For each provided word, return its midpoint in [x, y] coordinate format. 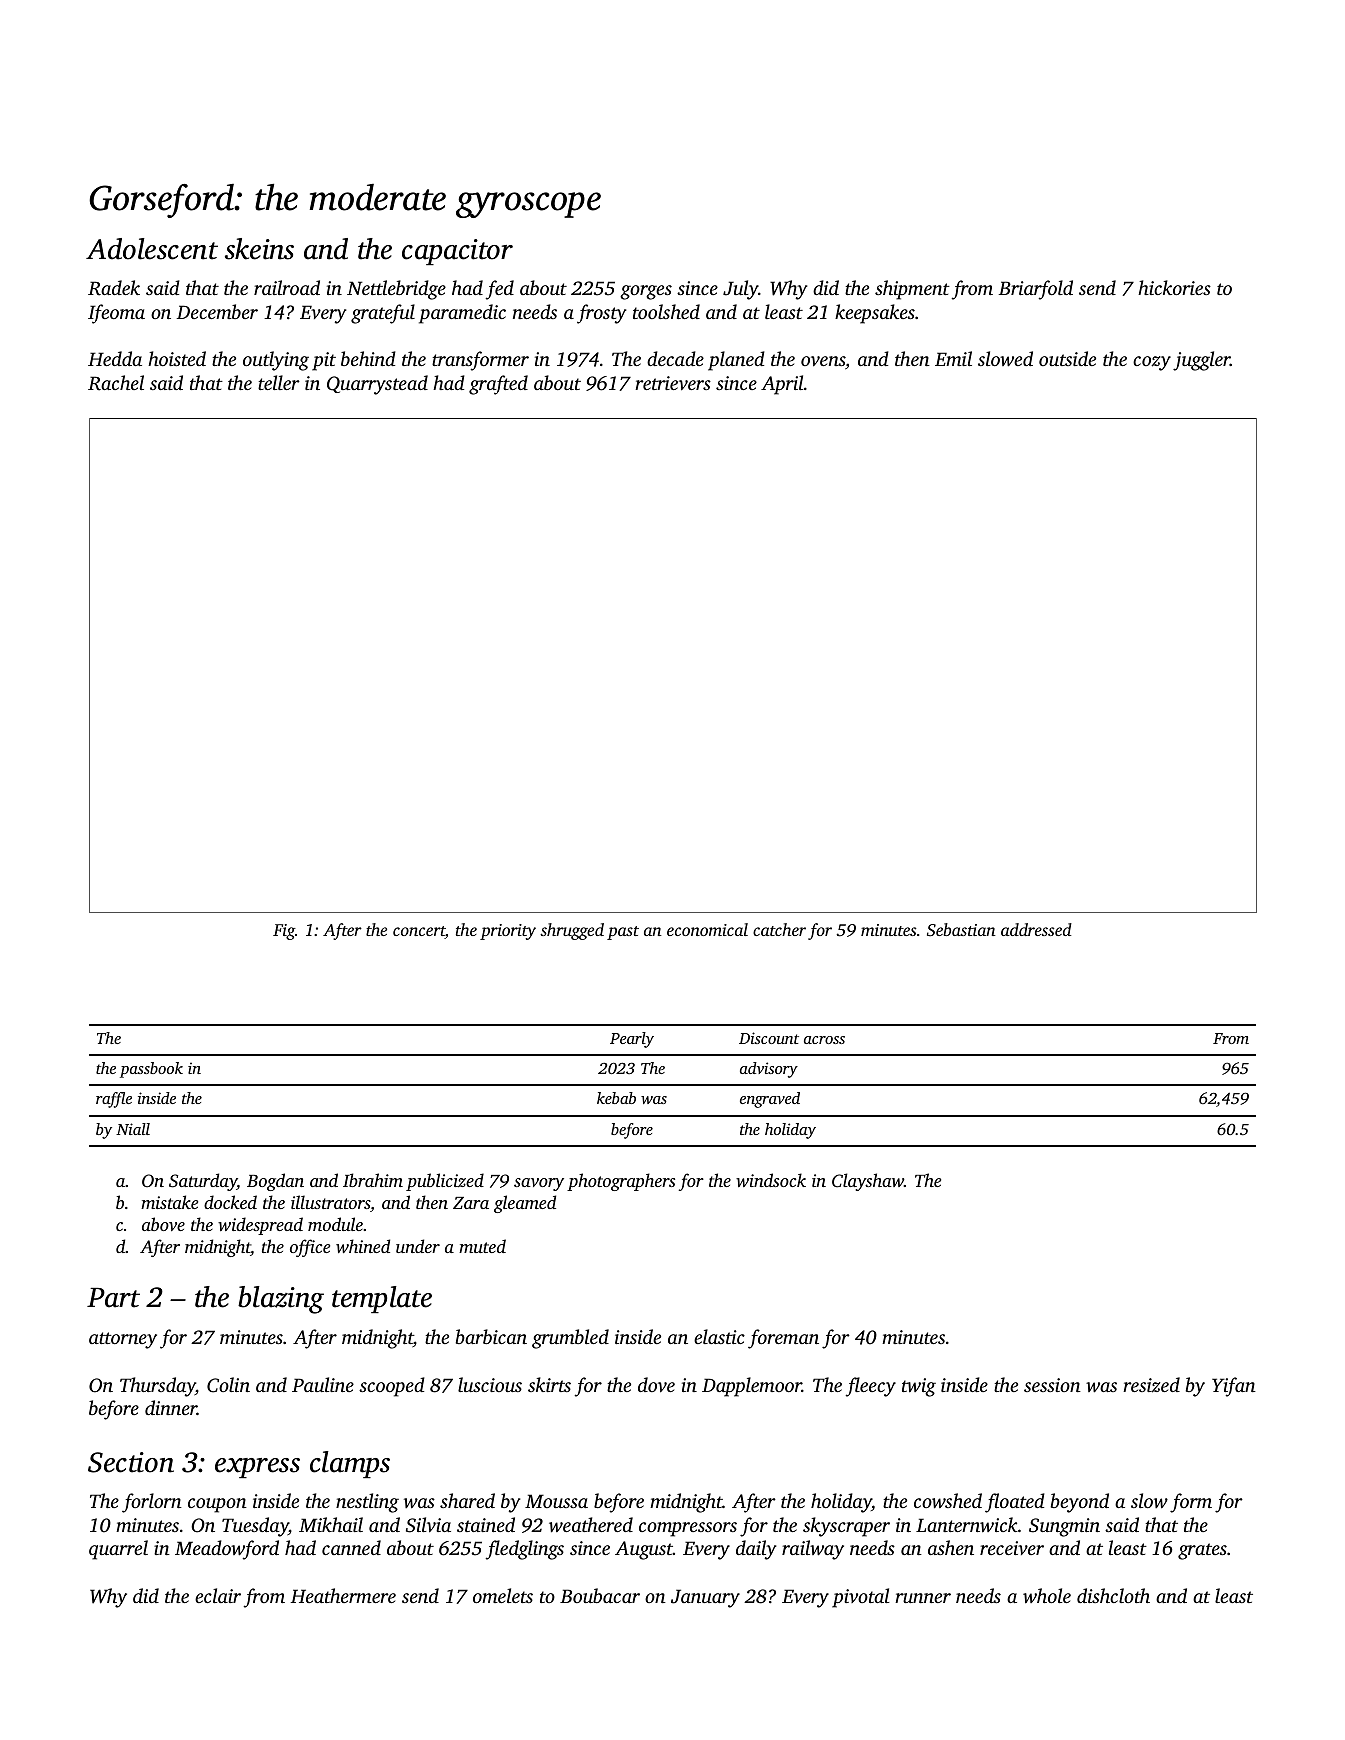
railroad [287, 287]
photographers [621, 1182]
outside [1067, 358]
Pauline [323, 1384]
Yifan [1234, 1387]
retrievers [673, 383]
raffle [114, 1100]
